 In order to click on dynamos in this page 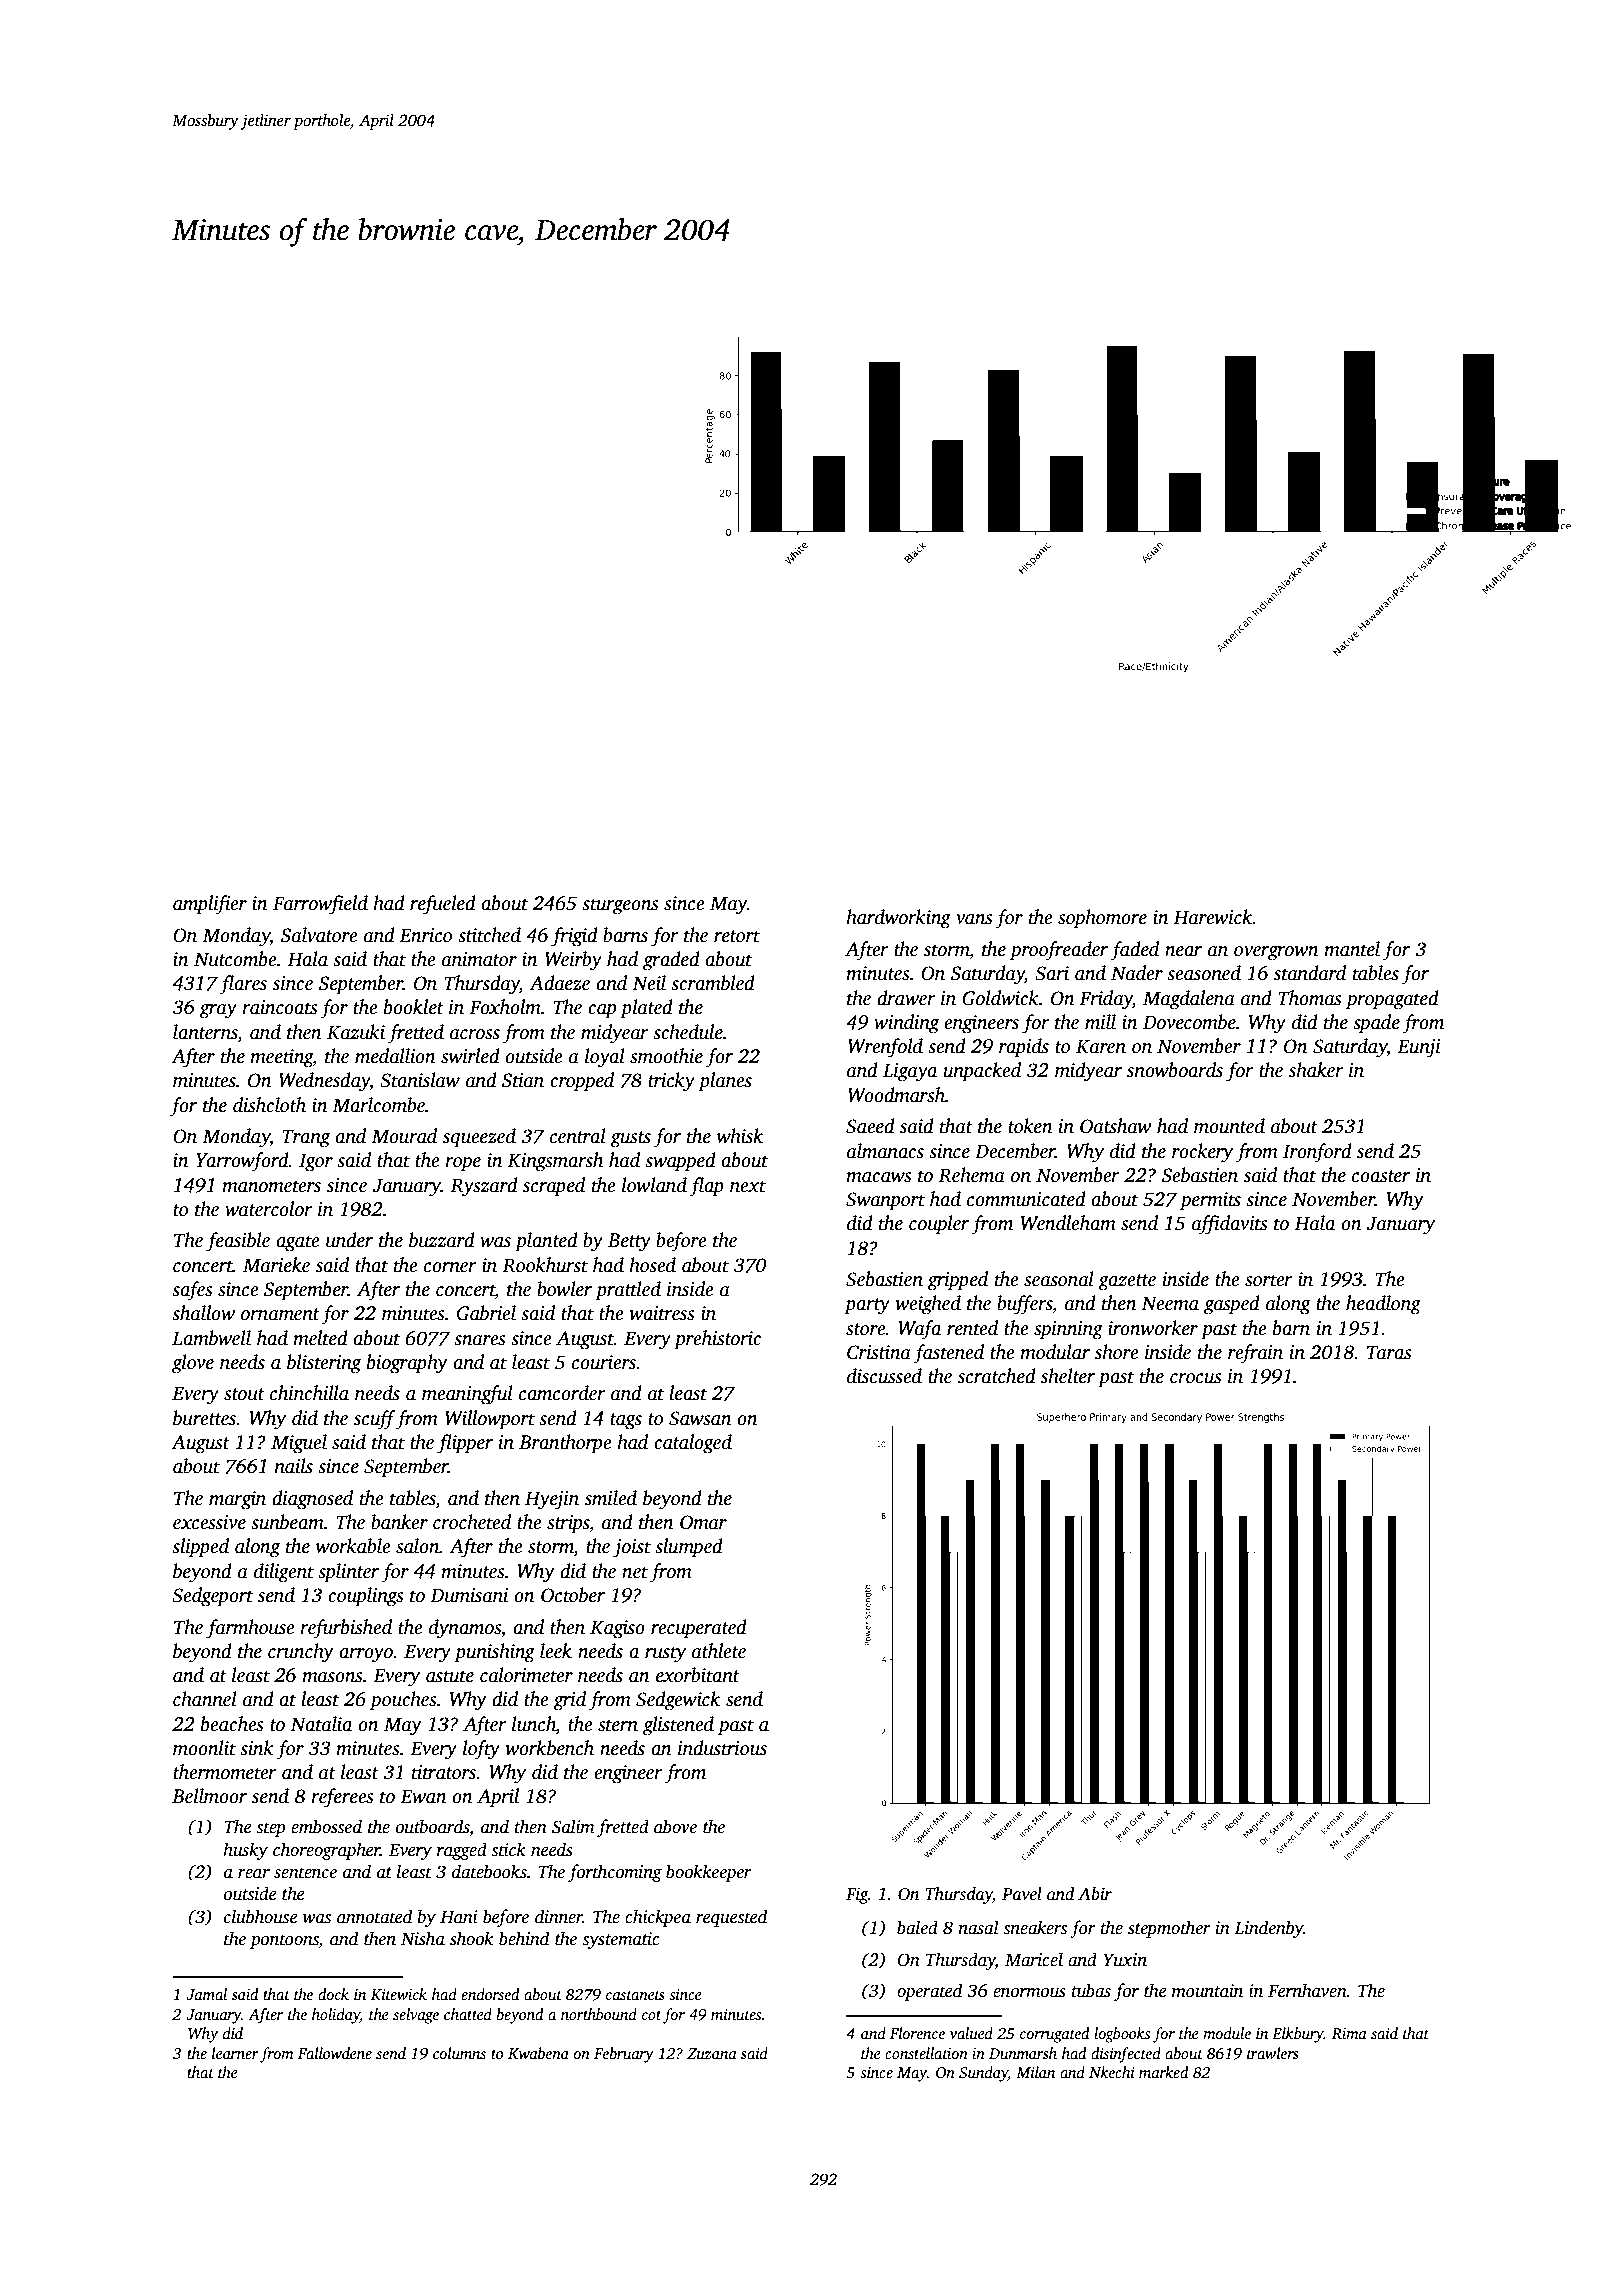, I will do `click(465, 1629)`.
